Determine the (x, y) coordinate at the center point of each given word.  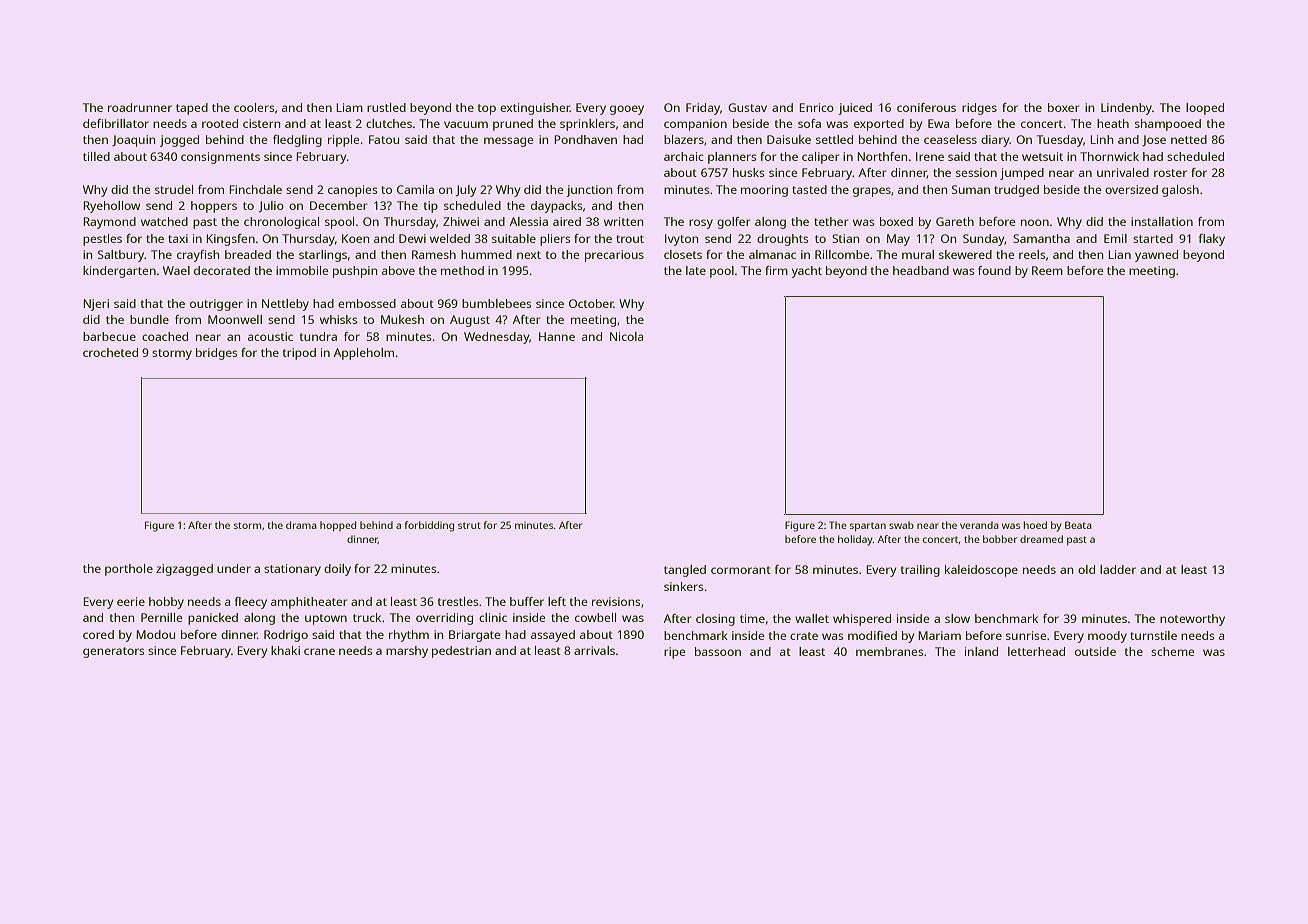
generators (114, 652)
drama (301, 525)
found (994, 270)
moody (1107, 637)
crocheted (110, 352)
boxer (1064, 107)
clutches (389, 123)
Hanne (557, 336)
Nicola (626, 336)
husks (749, 172)
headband (921, 270)
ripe (675, 653)
